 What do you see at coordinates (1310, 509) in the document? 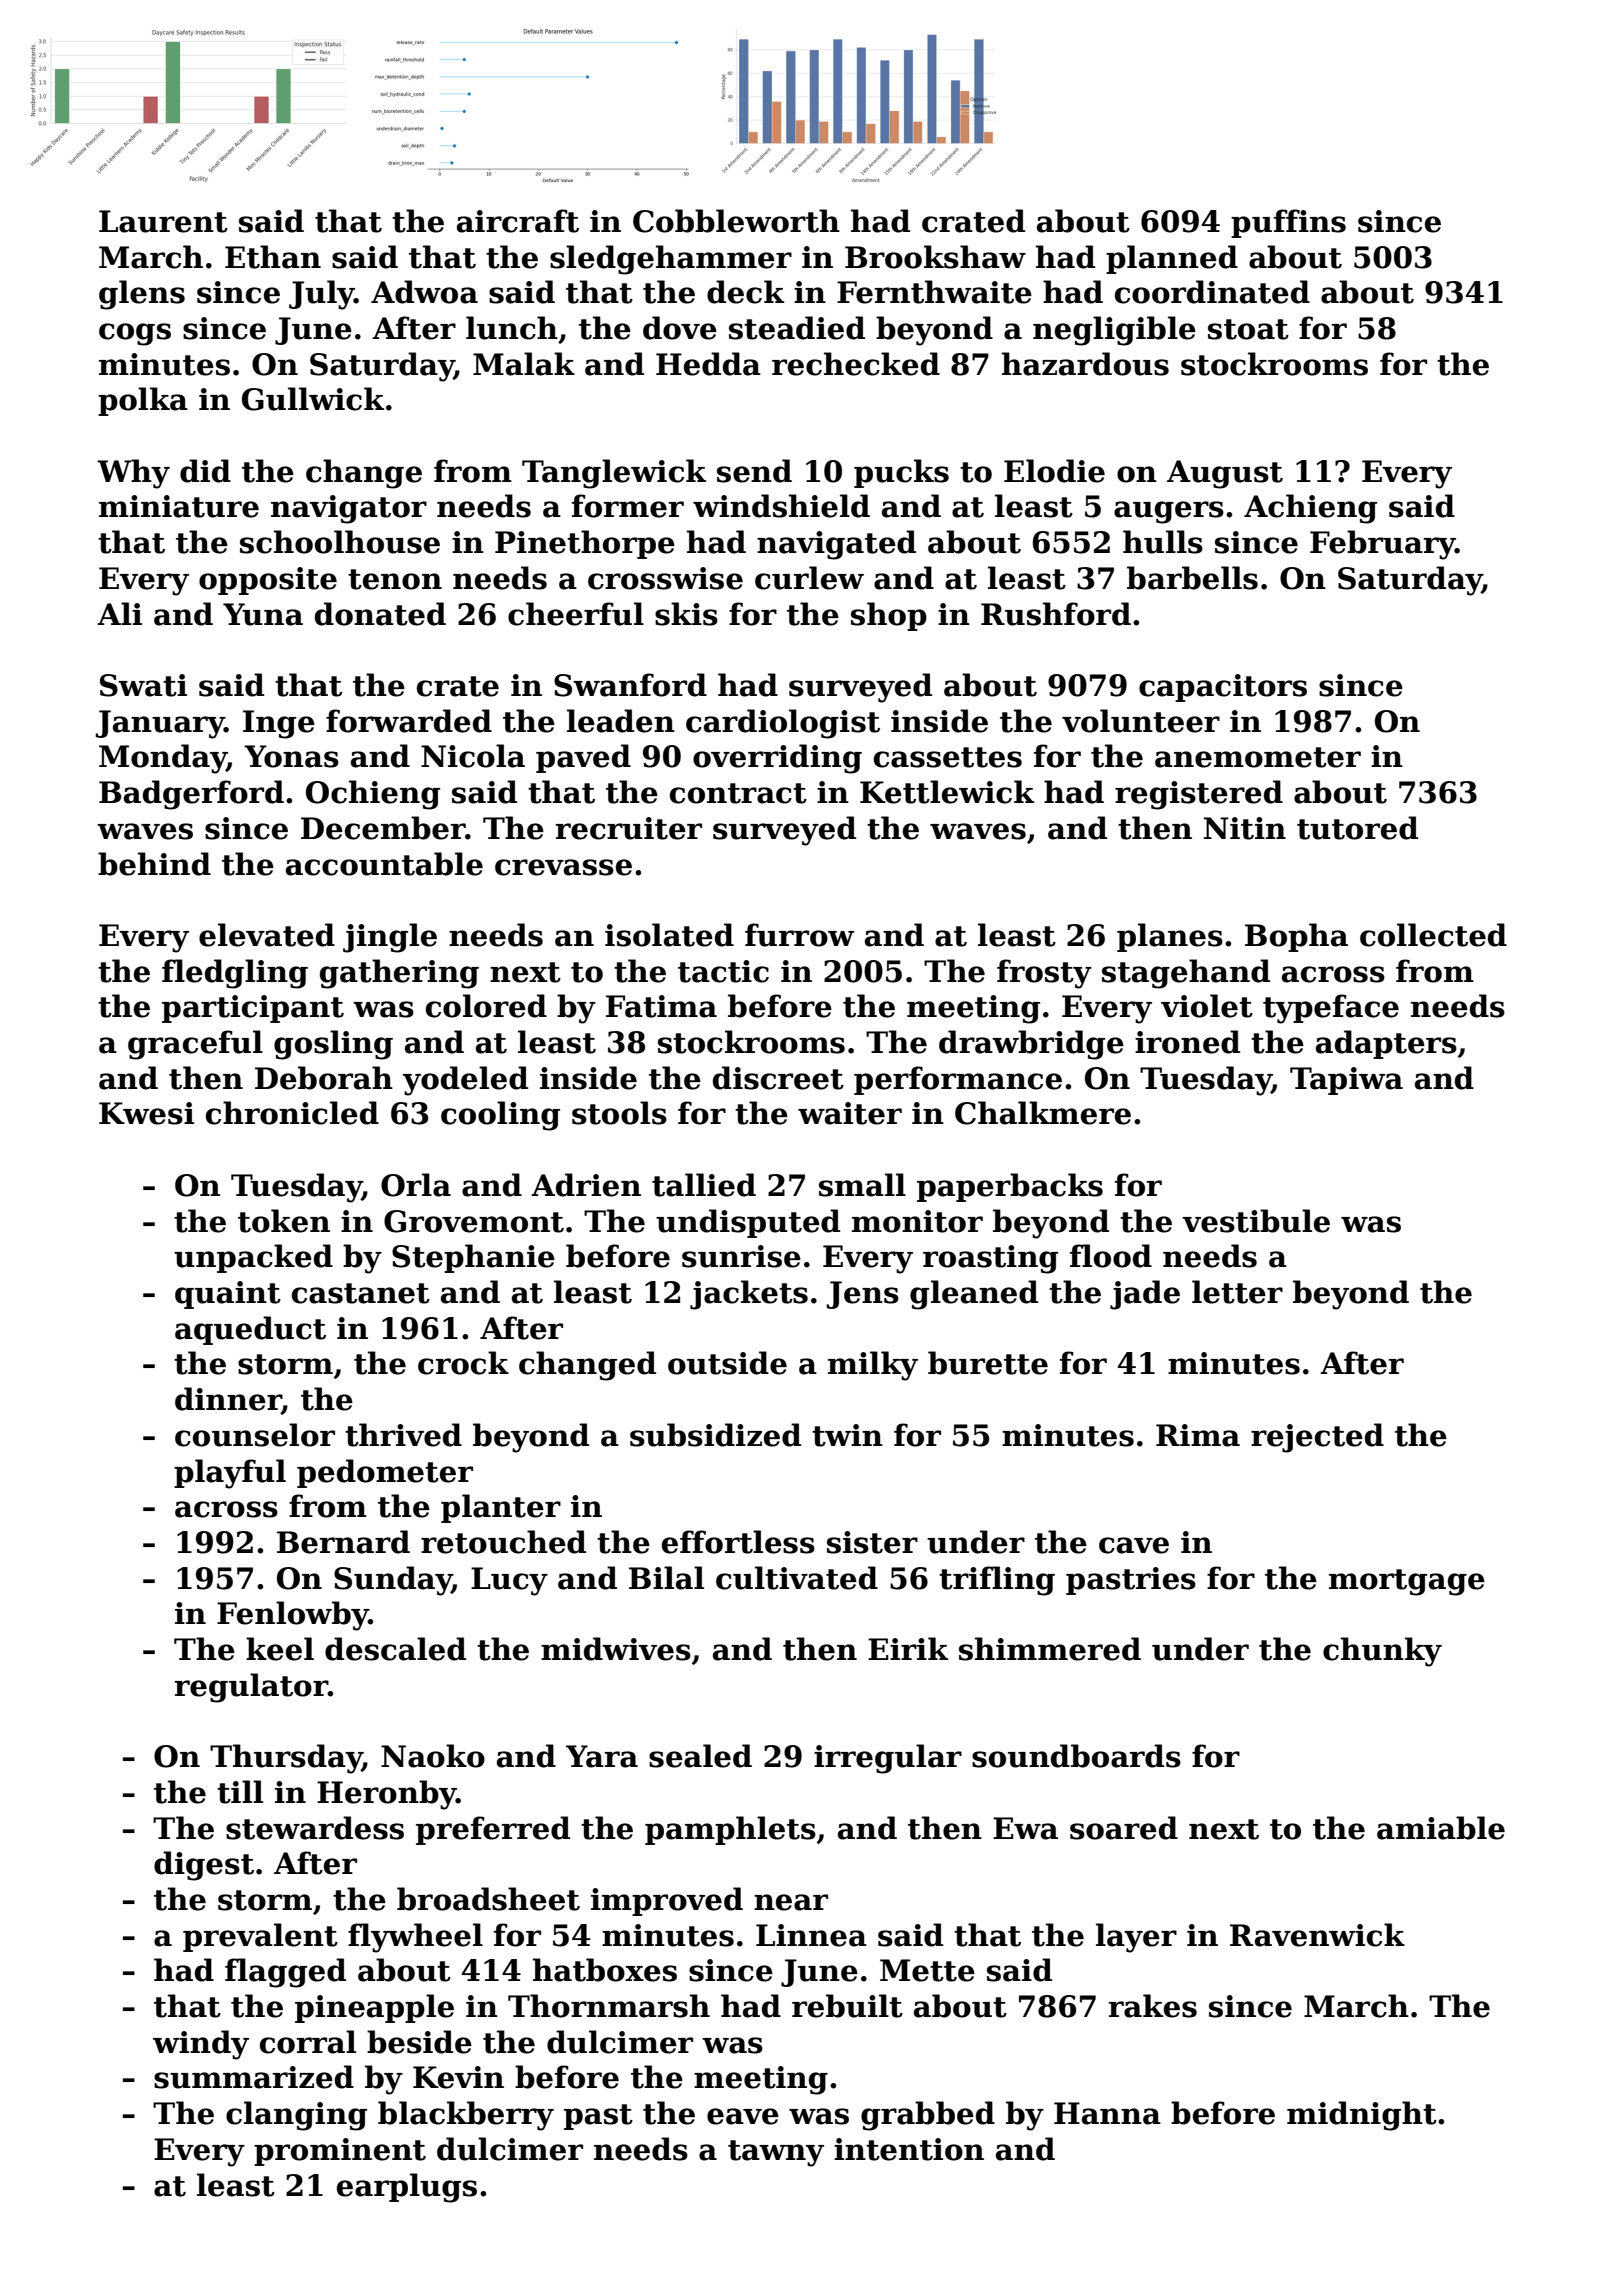
I see `Achieng` at bounding box center [1310, 509].
